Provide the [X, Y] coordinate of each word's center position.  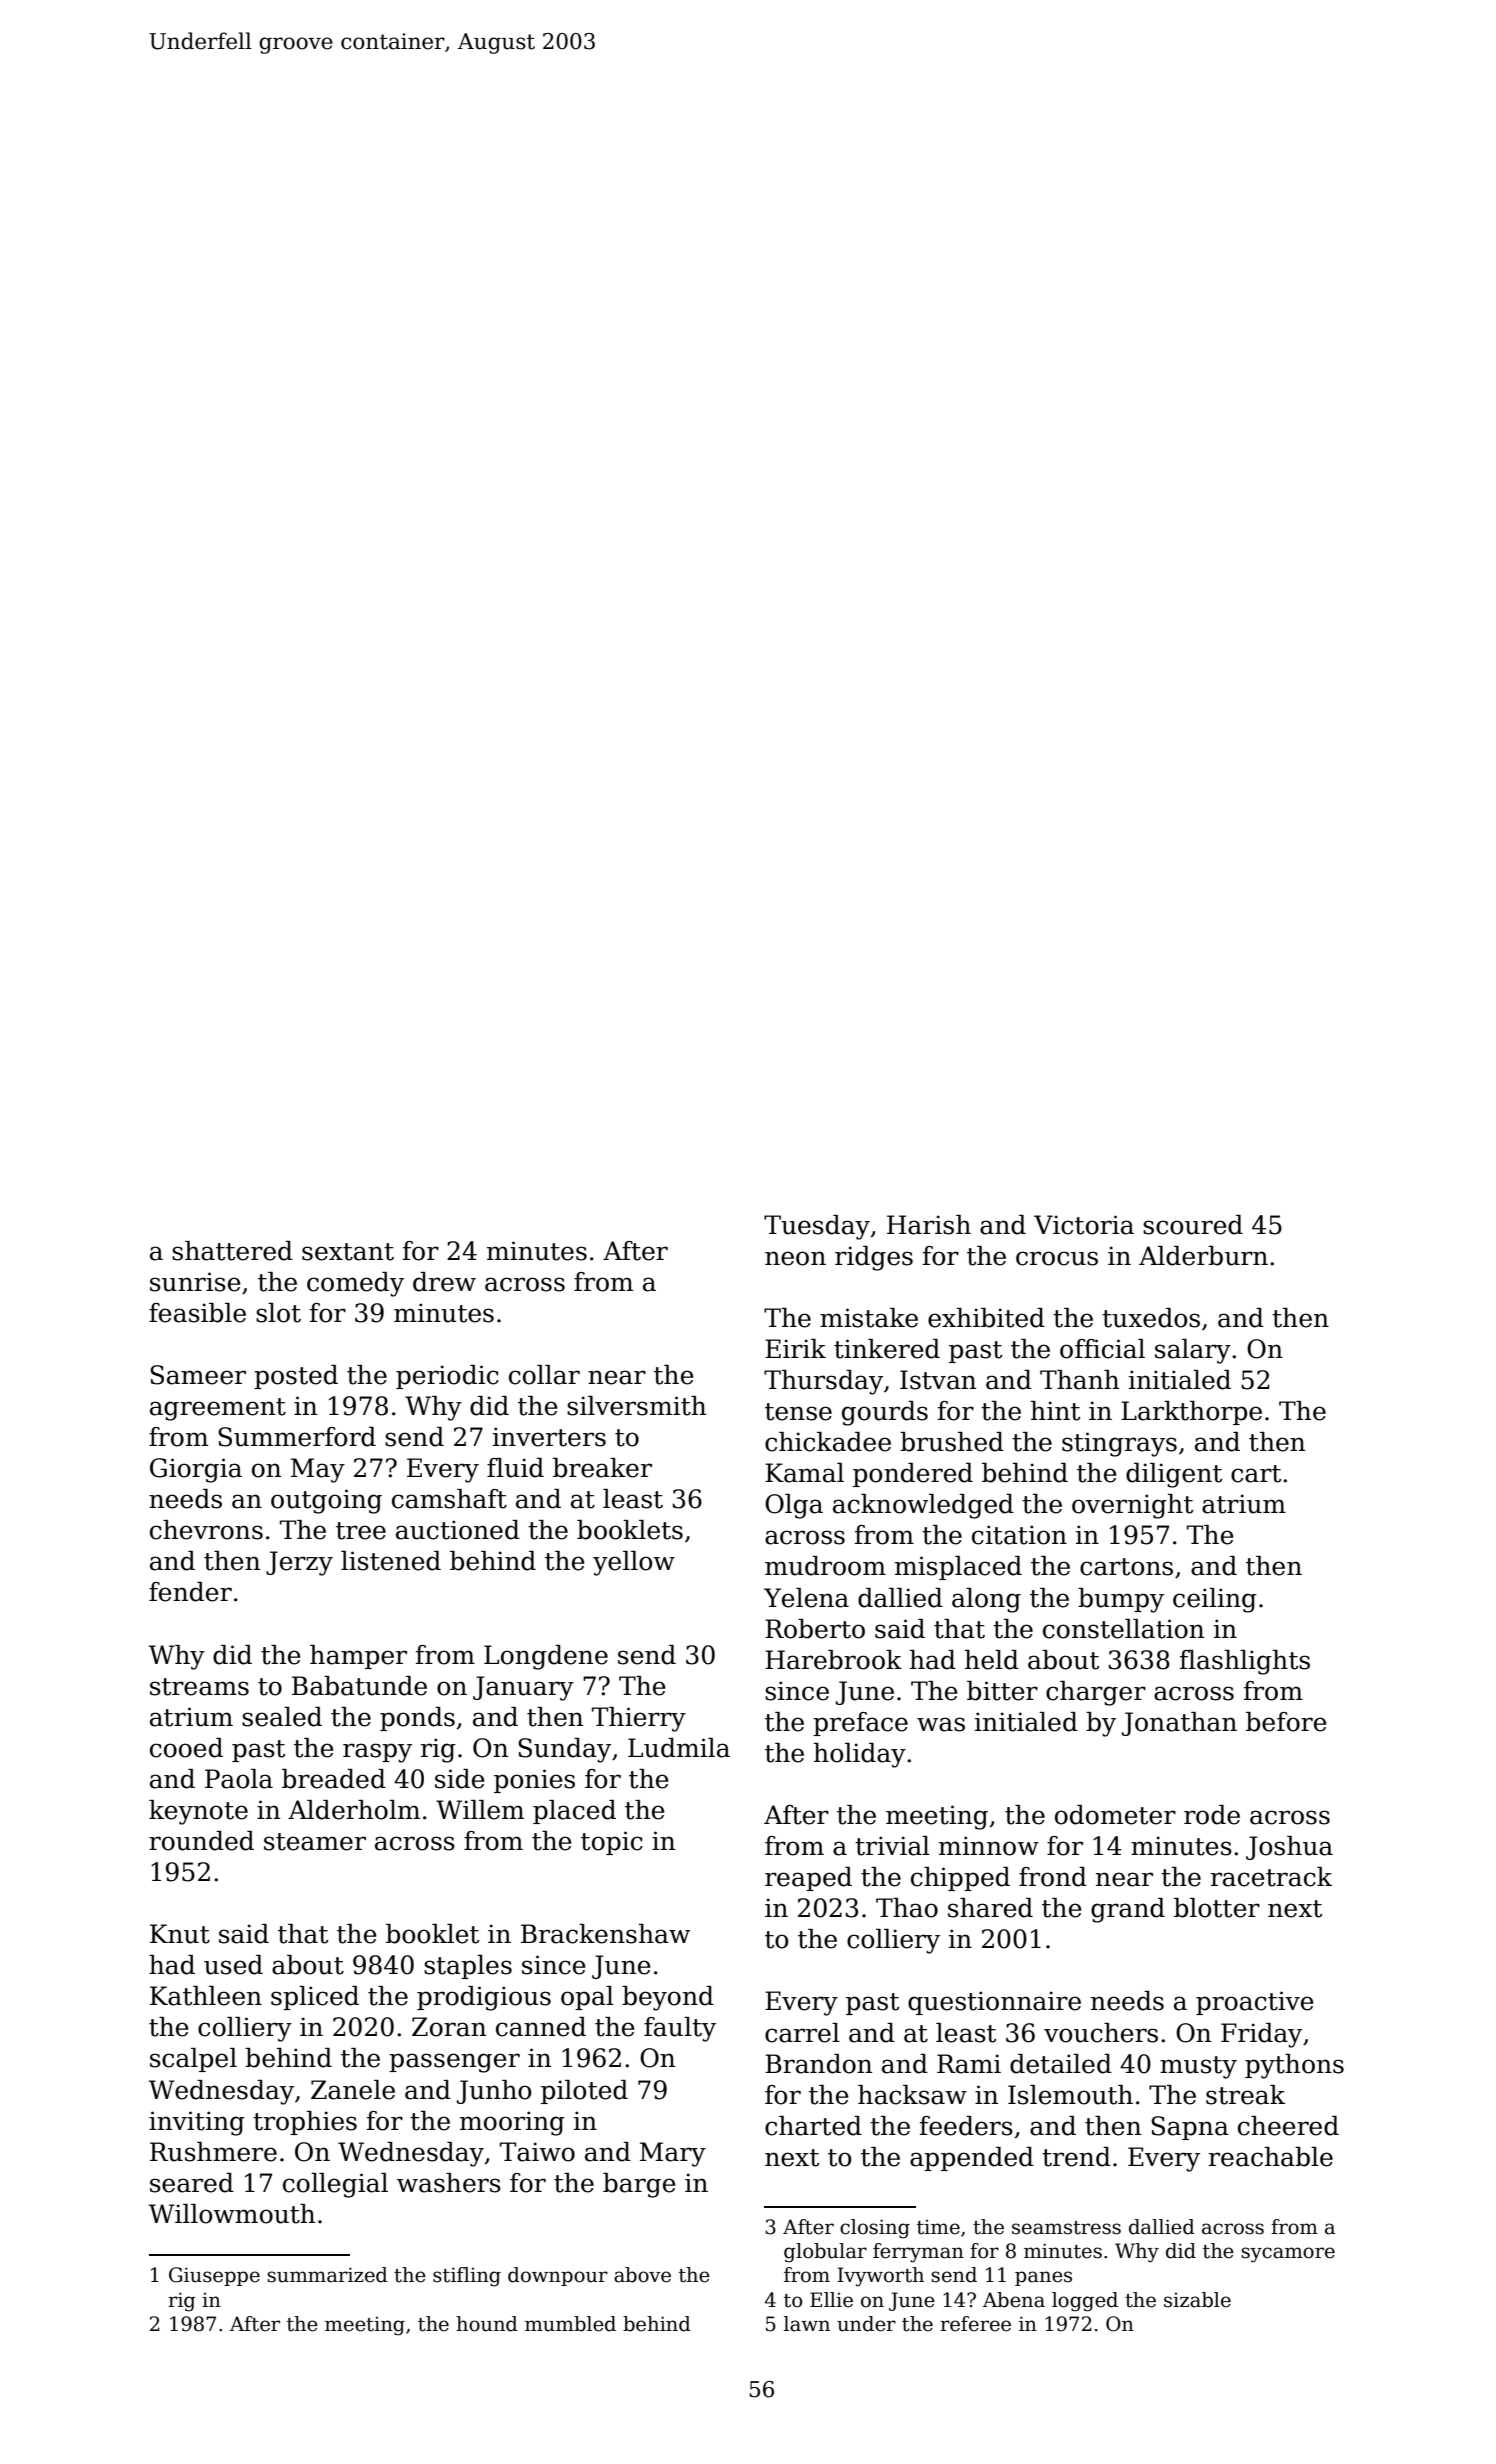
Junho [494, 2092]
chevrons [206, 1530]
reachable [1271, 2157]
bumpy [1121, 1600]
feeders [966, 2126]
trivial [892, 1846]
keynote [198, 1812]
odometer [1115, 1815]
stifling [467, 2277]
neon [795, 1258]
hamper [358, 1657]
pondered [913, 1475]
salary [1193, 1351]
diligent [1174, 1475]
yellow [634, 1563]
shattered [232, 1251]
